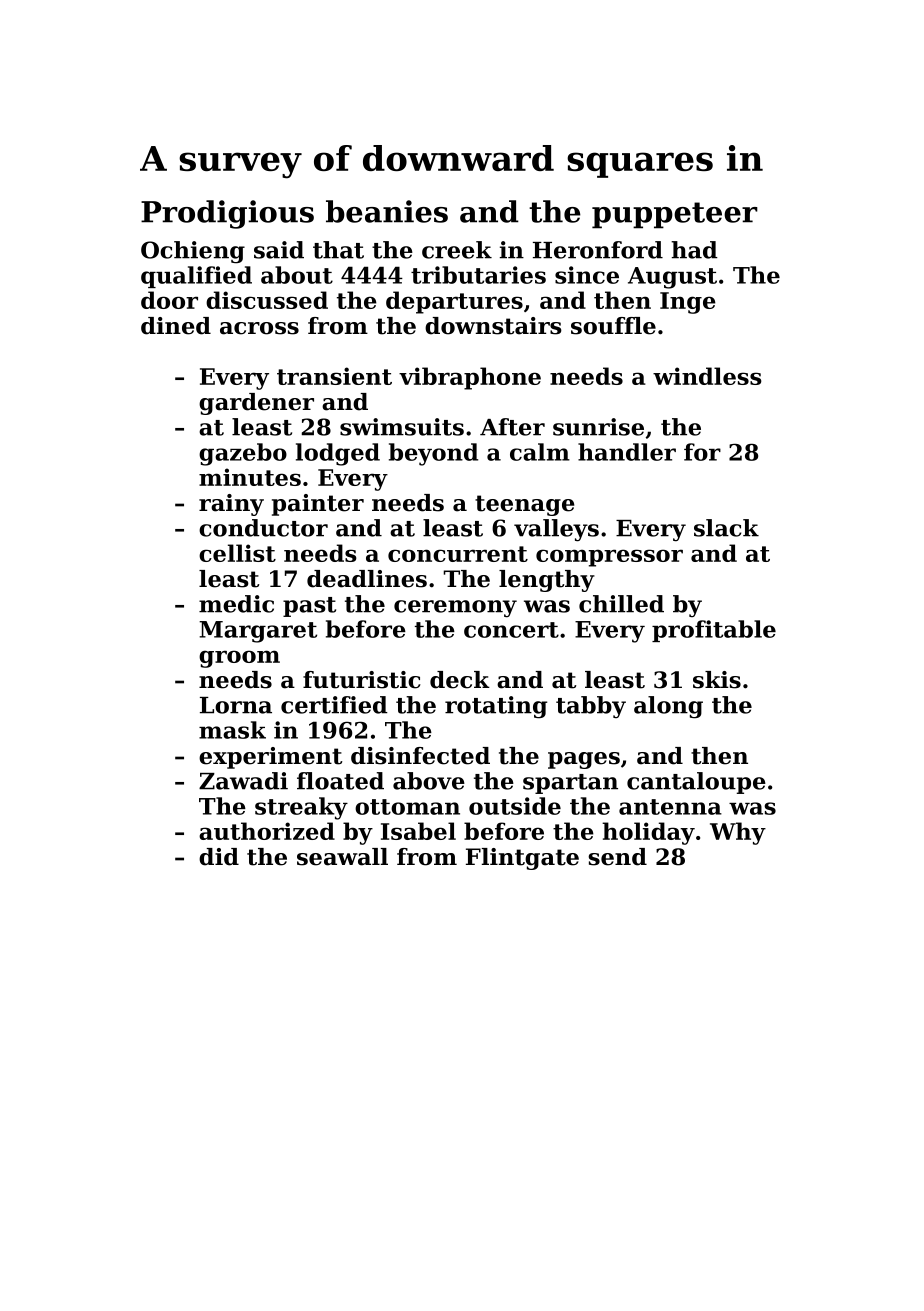  What do you see at coordinates (547, 581) in the document?
I see `lengthy` at bounding box center [547, 581].
